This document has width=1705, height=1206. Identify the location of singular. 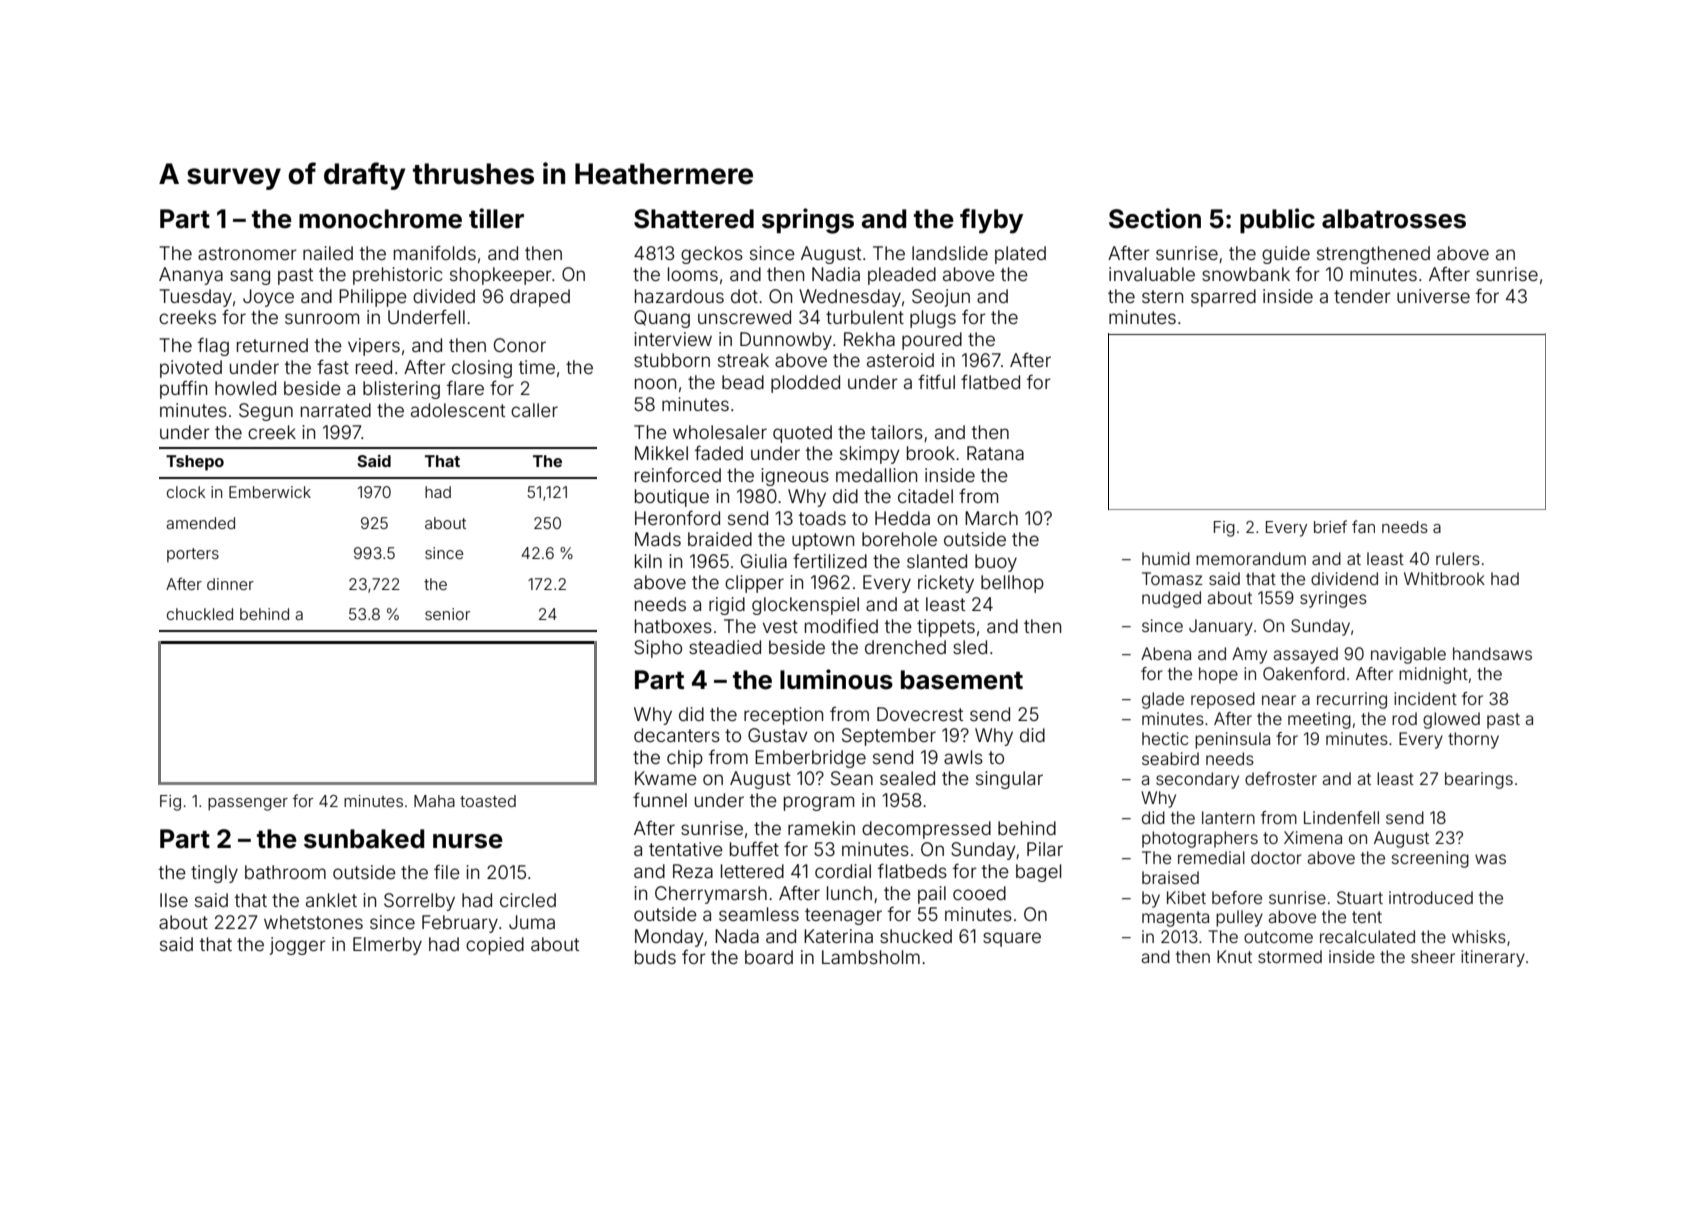
(1009, 780).
